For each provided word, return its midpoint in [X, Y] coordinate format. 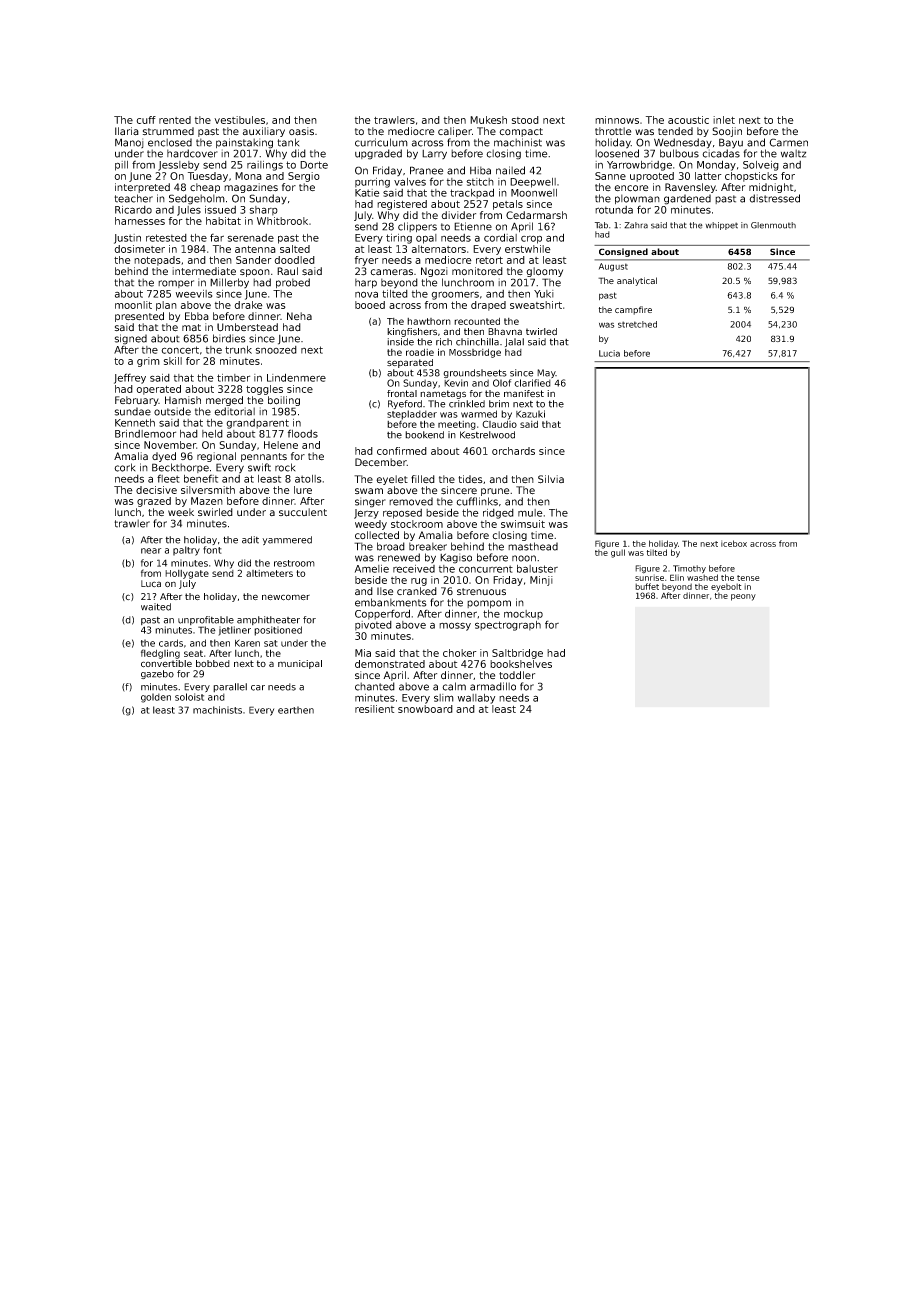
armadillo [493, 686]
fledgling [160, 654]
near [151, 551]
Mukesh [488, 120]
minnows [617, 120]
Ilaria [127, 131]
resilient [374, 709]
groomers [455, 295]
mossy [455, 626]
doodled [295, 260]
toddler [517, 675]
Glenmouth [773, 225]
